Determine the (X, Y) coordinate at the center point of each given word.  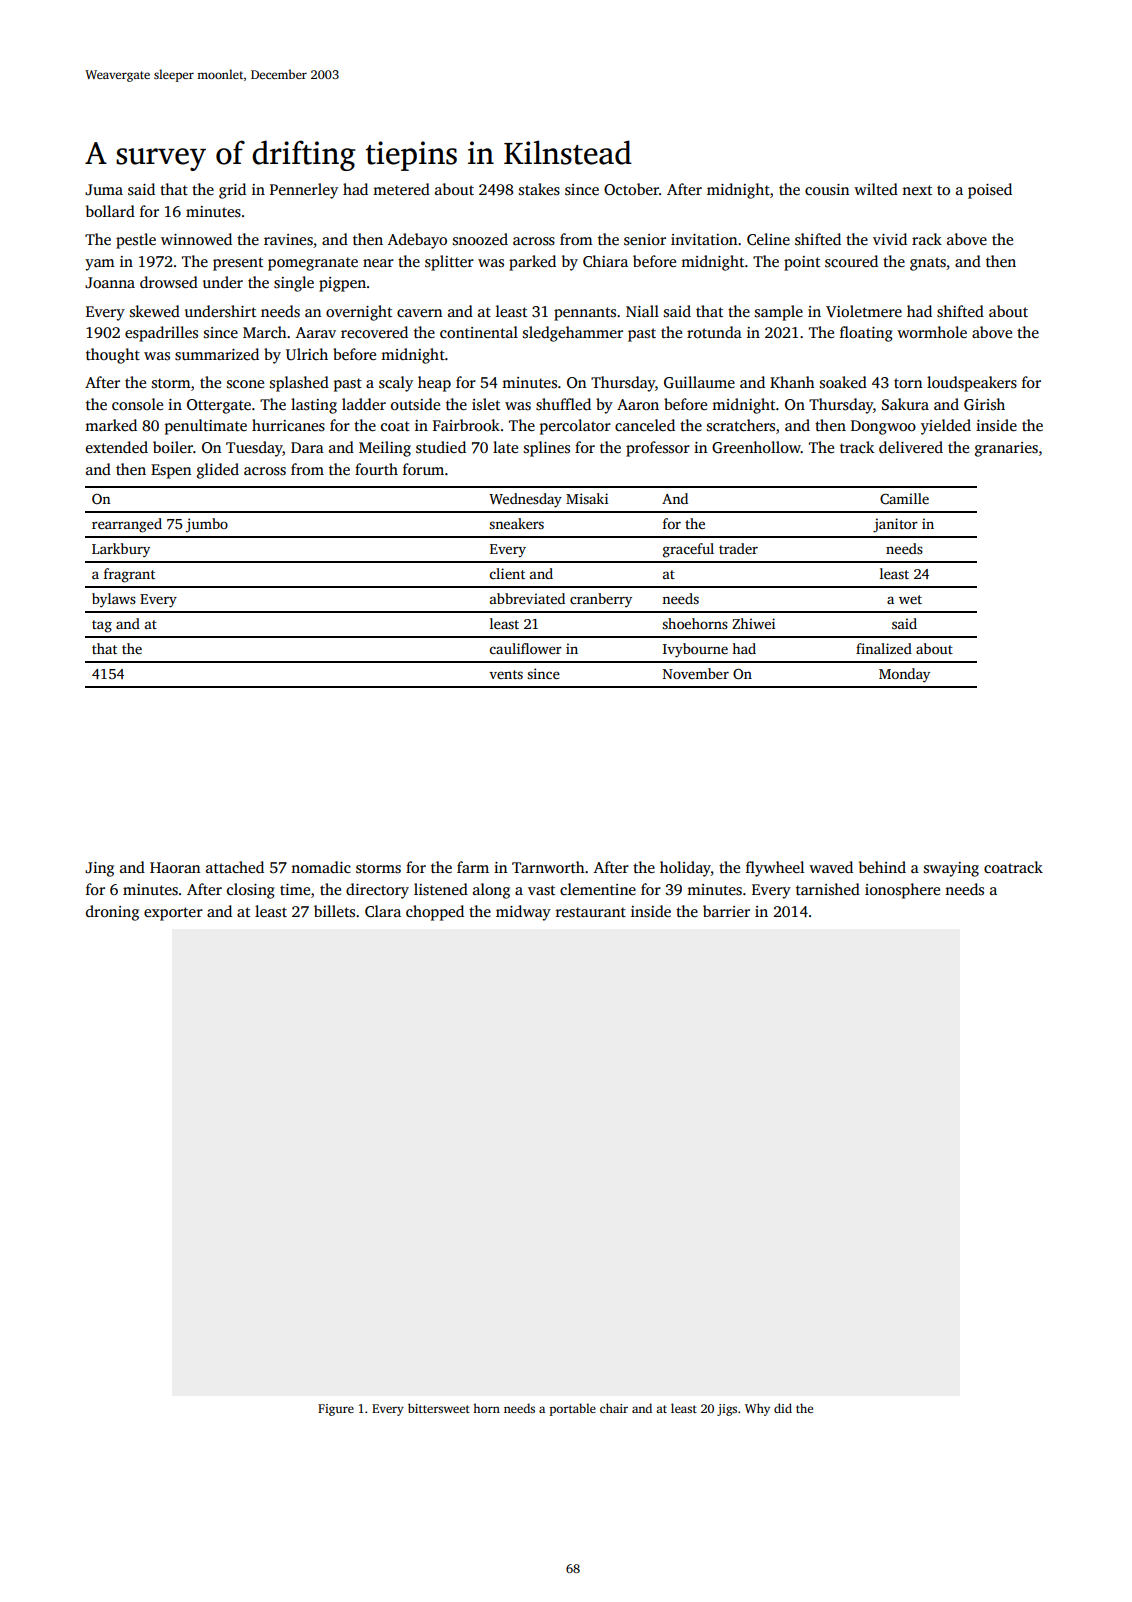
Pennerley (304, 191)
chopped (435, 913)
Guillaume (699, 382)
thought (113, 356)
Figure (336, 1410)
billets (334, 911)
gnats (928, 264)
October (631, 189)
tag (102, 626)
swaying (951, 869)
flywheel (775, 869)
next (917, 190)
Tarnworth (548, 867)
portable (573, 1409)
